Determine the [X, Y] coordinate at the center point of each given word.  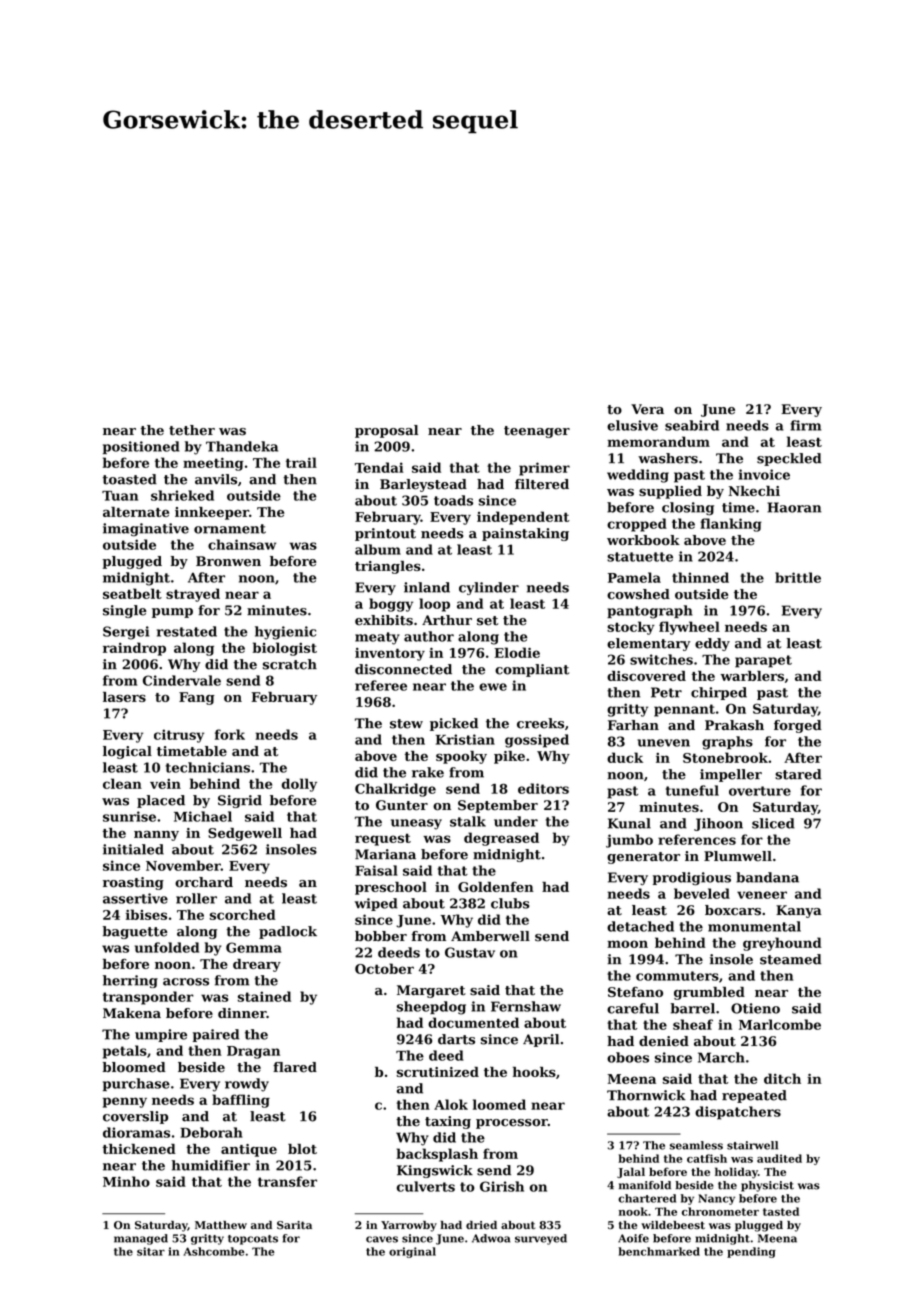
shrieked [182, 495]
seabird [692, 425]
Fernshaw [526, 1006]
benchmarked [659, 1251]
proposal [386, 431]
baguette [135, 932]
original [412, 1252]
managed [141, 1239]
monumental [754, 926]
